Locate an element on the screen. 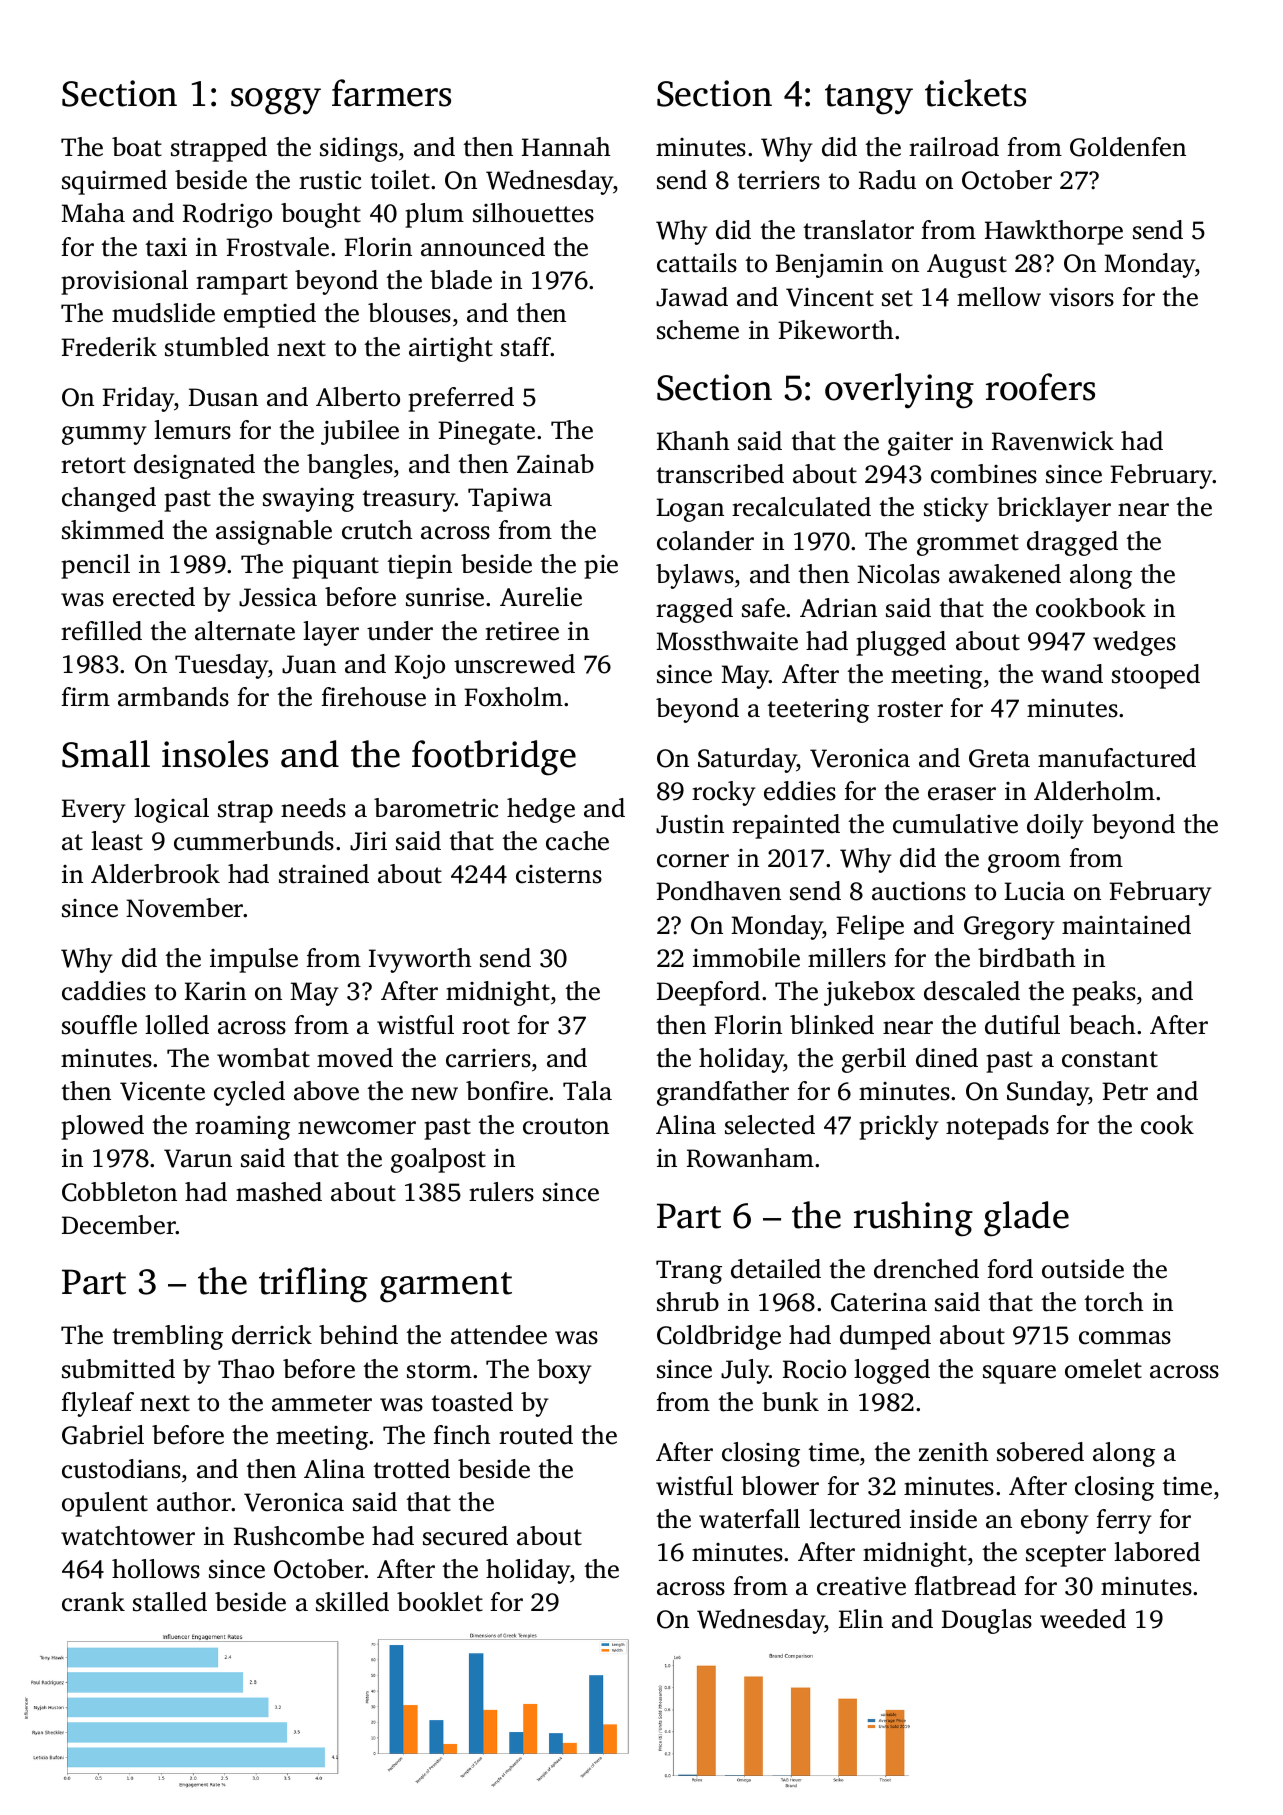 Image resolution: width=1283 pixels, height=1815 pixels. visors is located at coordinates (1081, 297).
